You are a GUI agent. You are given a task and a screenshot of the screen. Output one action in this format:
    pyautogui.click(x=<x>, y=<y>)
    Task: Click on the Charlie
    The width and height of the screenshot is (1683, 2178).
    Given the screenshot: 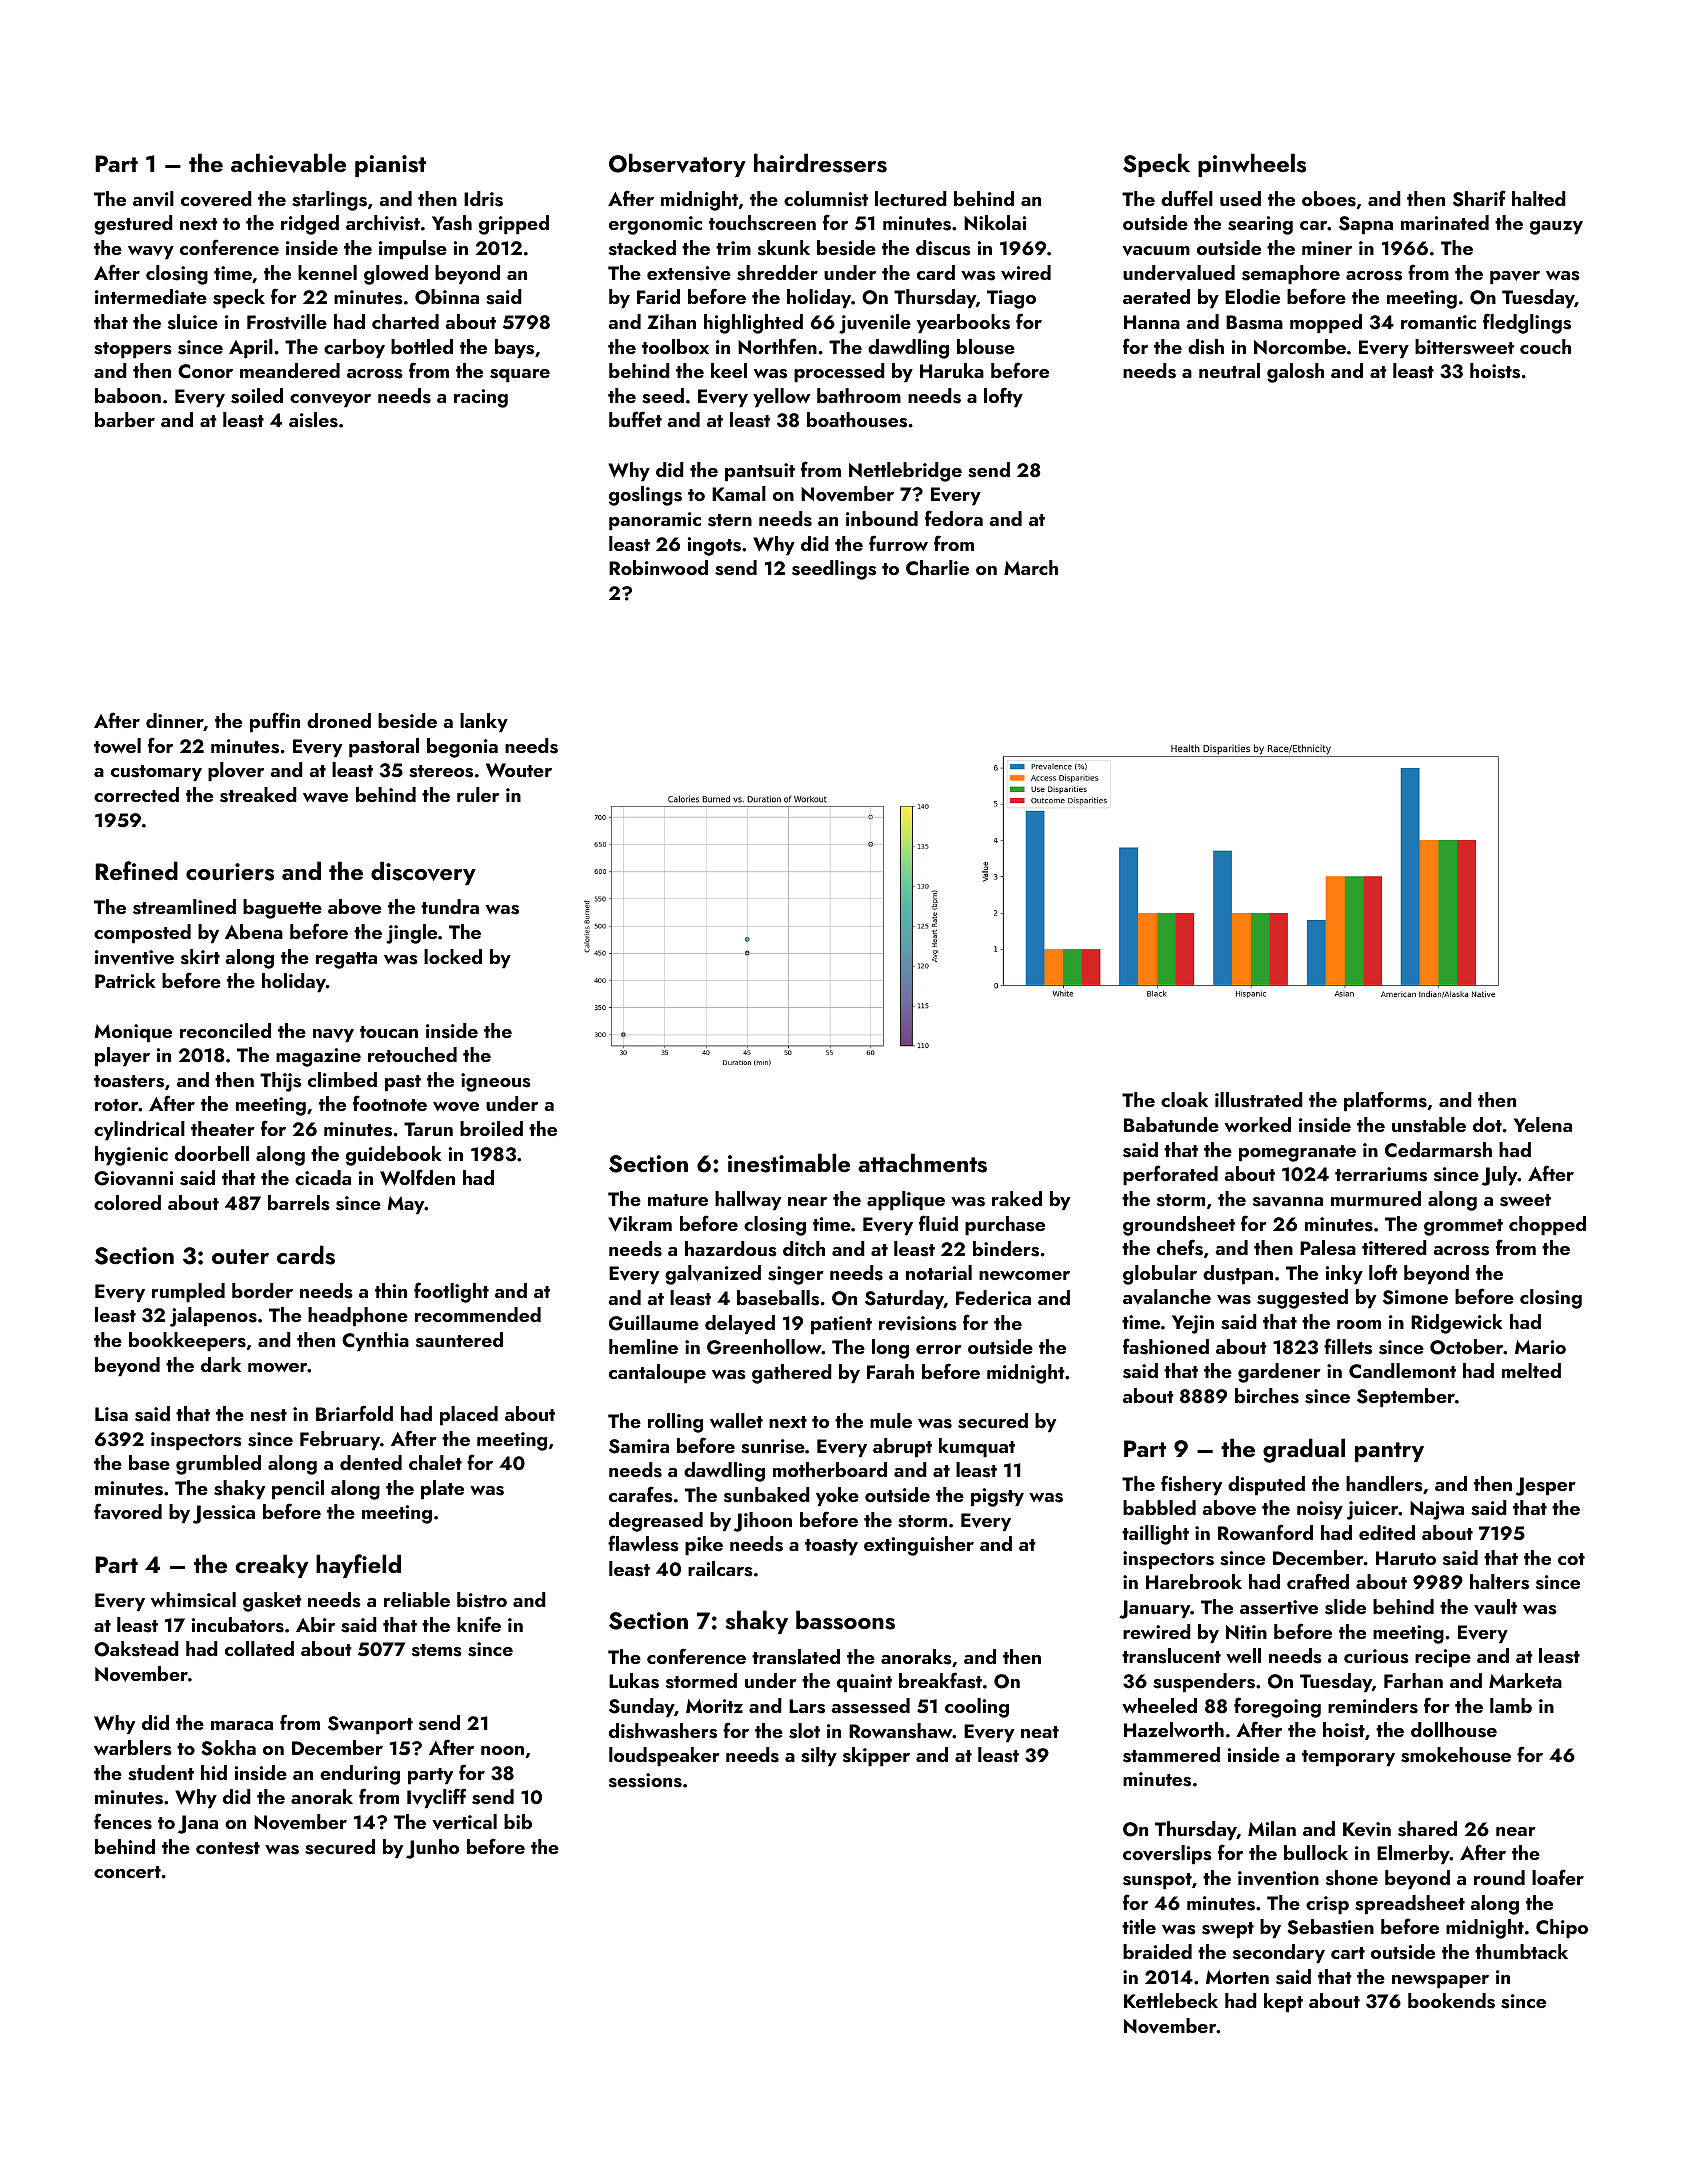 What is the action you would take?
    pyautogui.click(x=937, y=568)
